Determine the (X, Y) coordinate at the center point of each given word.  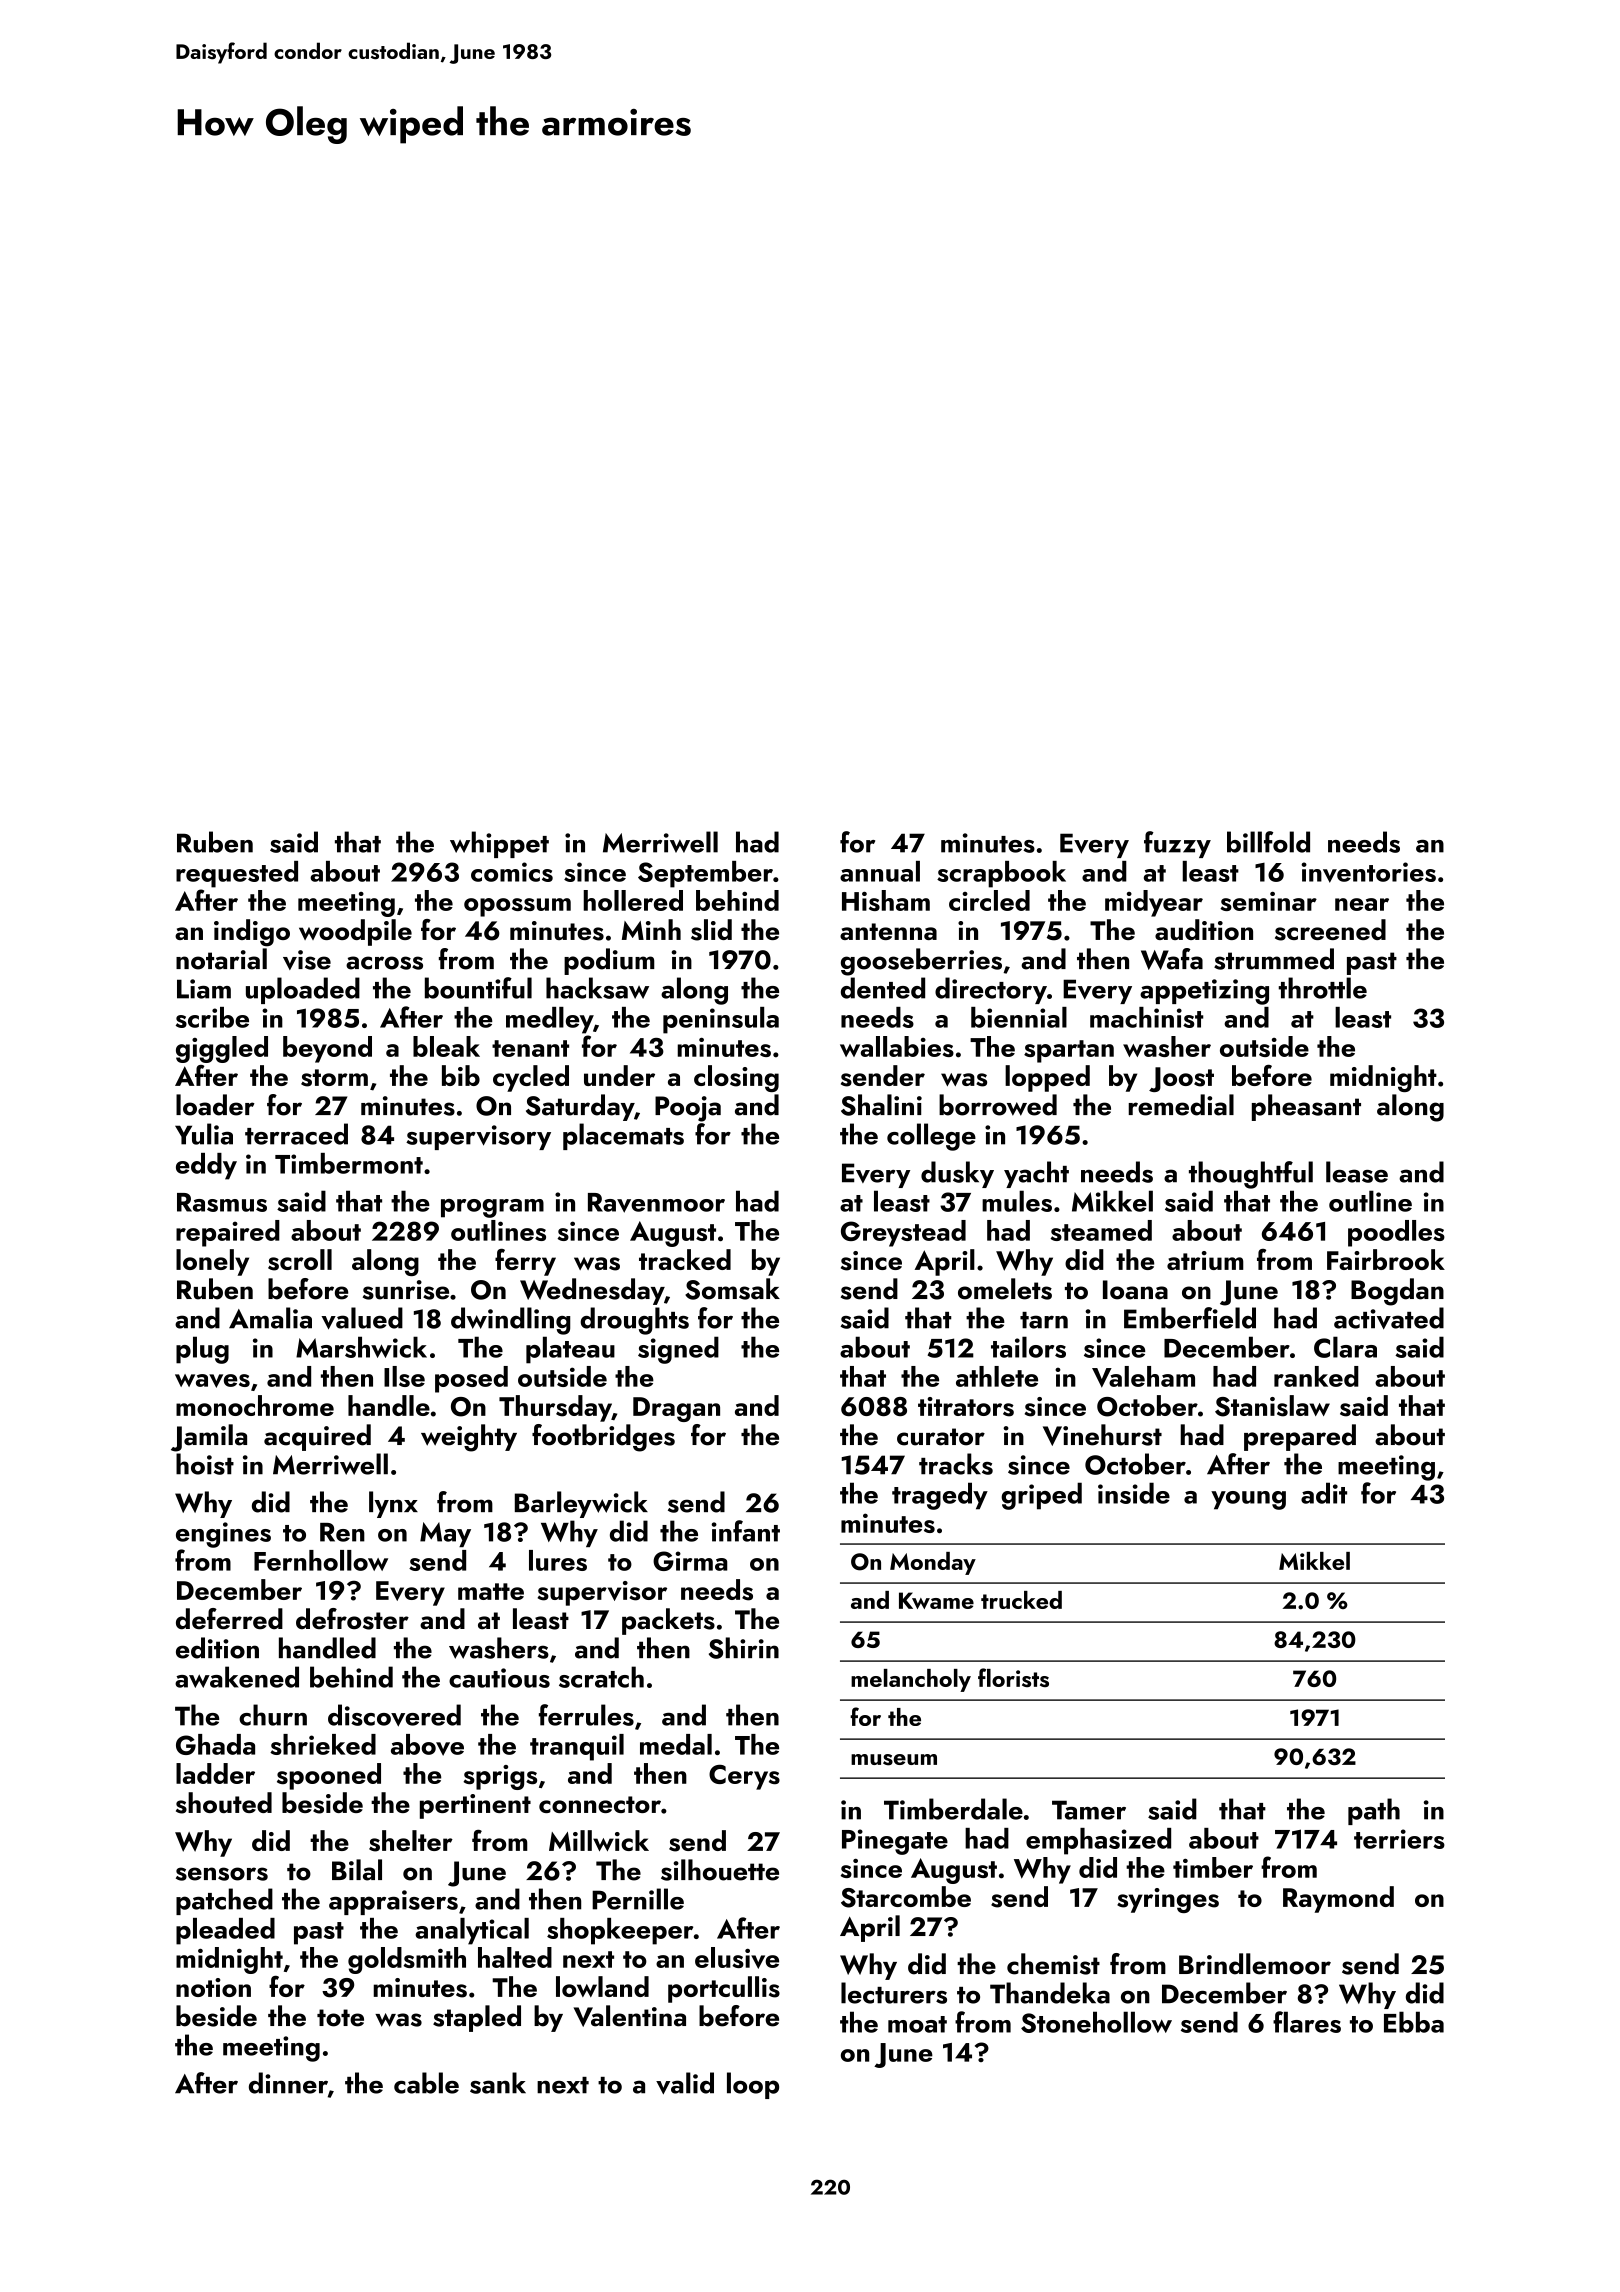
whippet (499, 844)
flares (1307, 2022)
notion (213, 1987)
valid (685, 2083)
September (705, 874)
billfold (1268, 842)
